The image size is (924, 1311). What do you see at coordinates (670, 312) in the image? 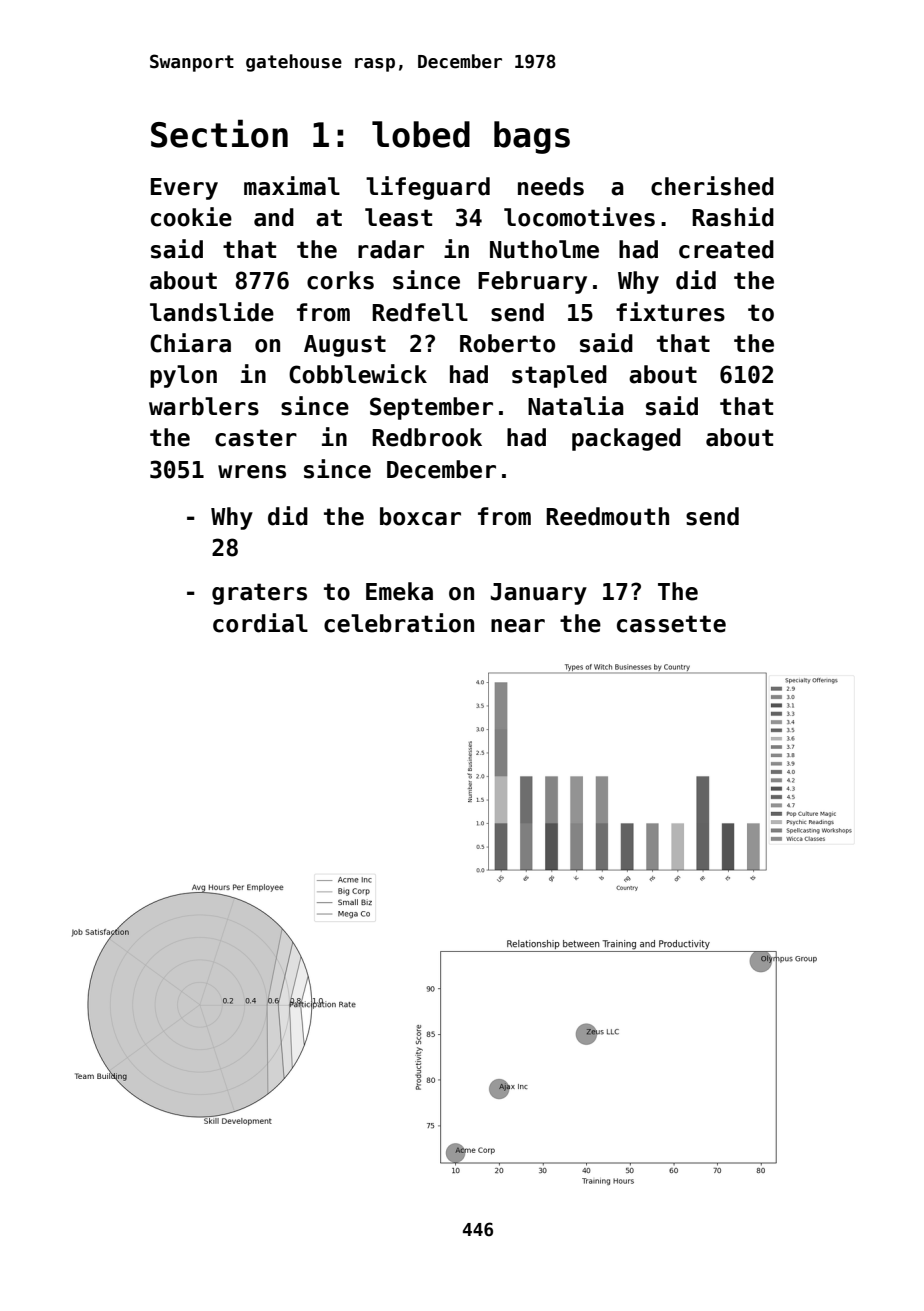
I see `fixtures` at bounding box center [670, 312].
